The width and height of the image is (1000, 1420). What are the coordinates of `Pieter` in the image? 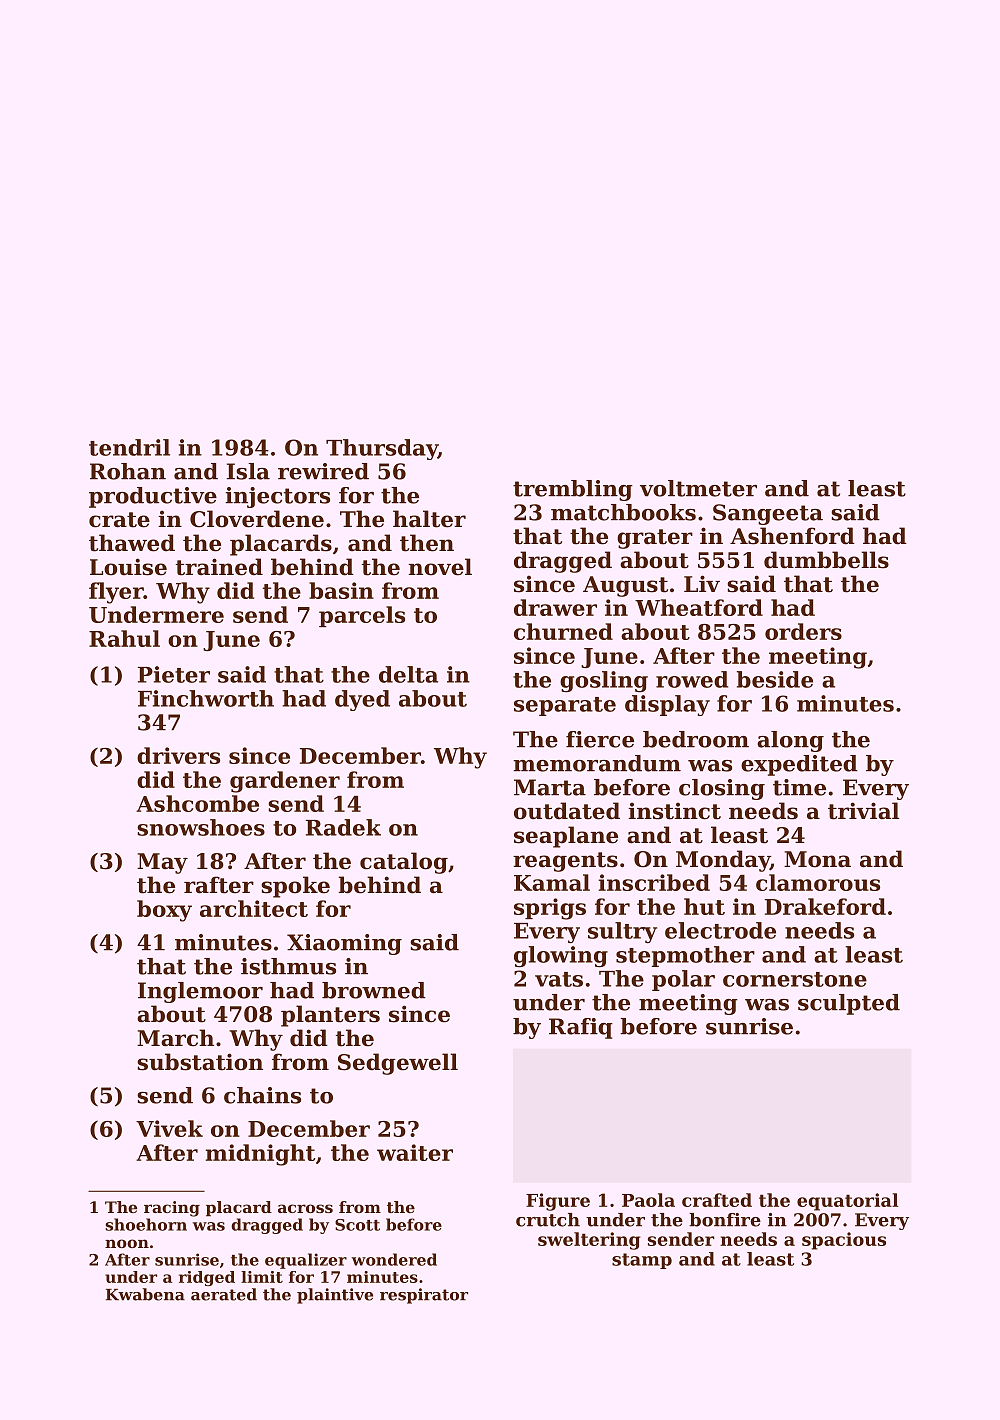 It's located at (174, 674).
